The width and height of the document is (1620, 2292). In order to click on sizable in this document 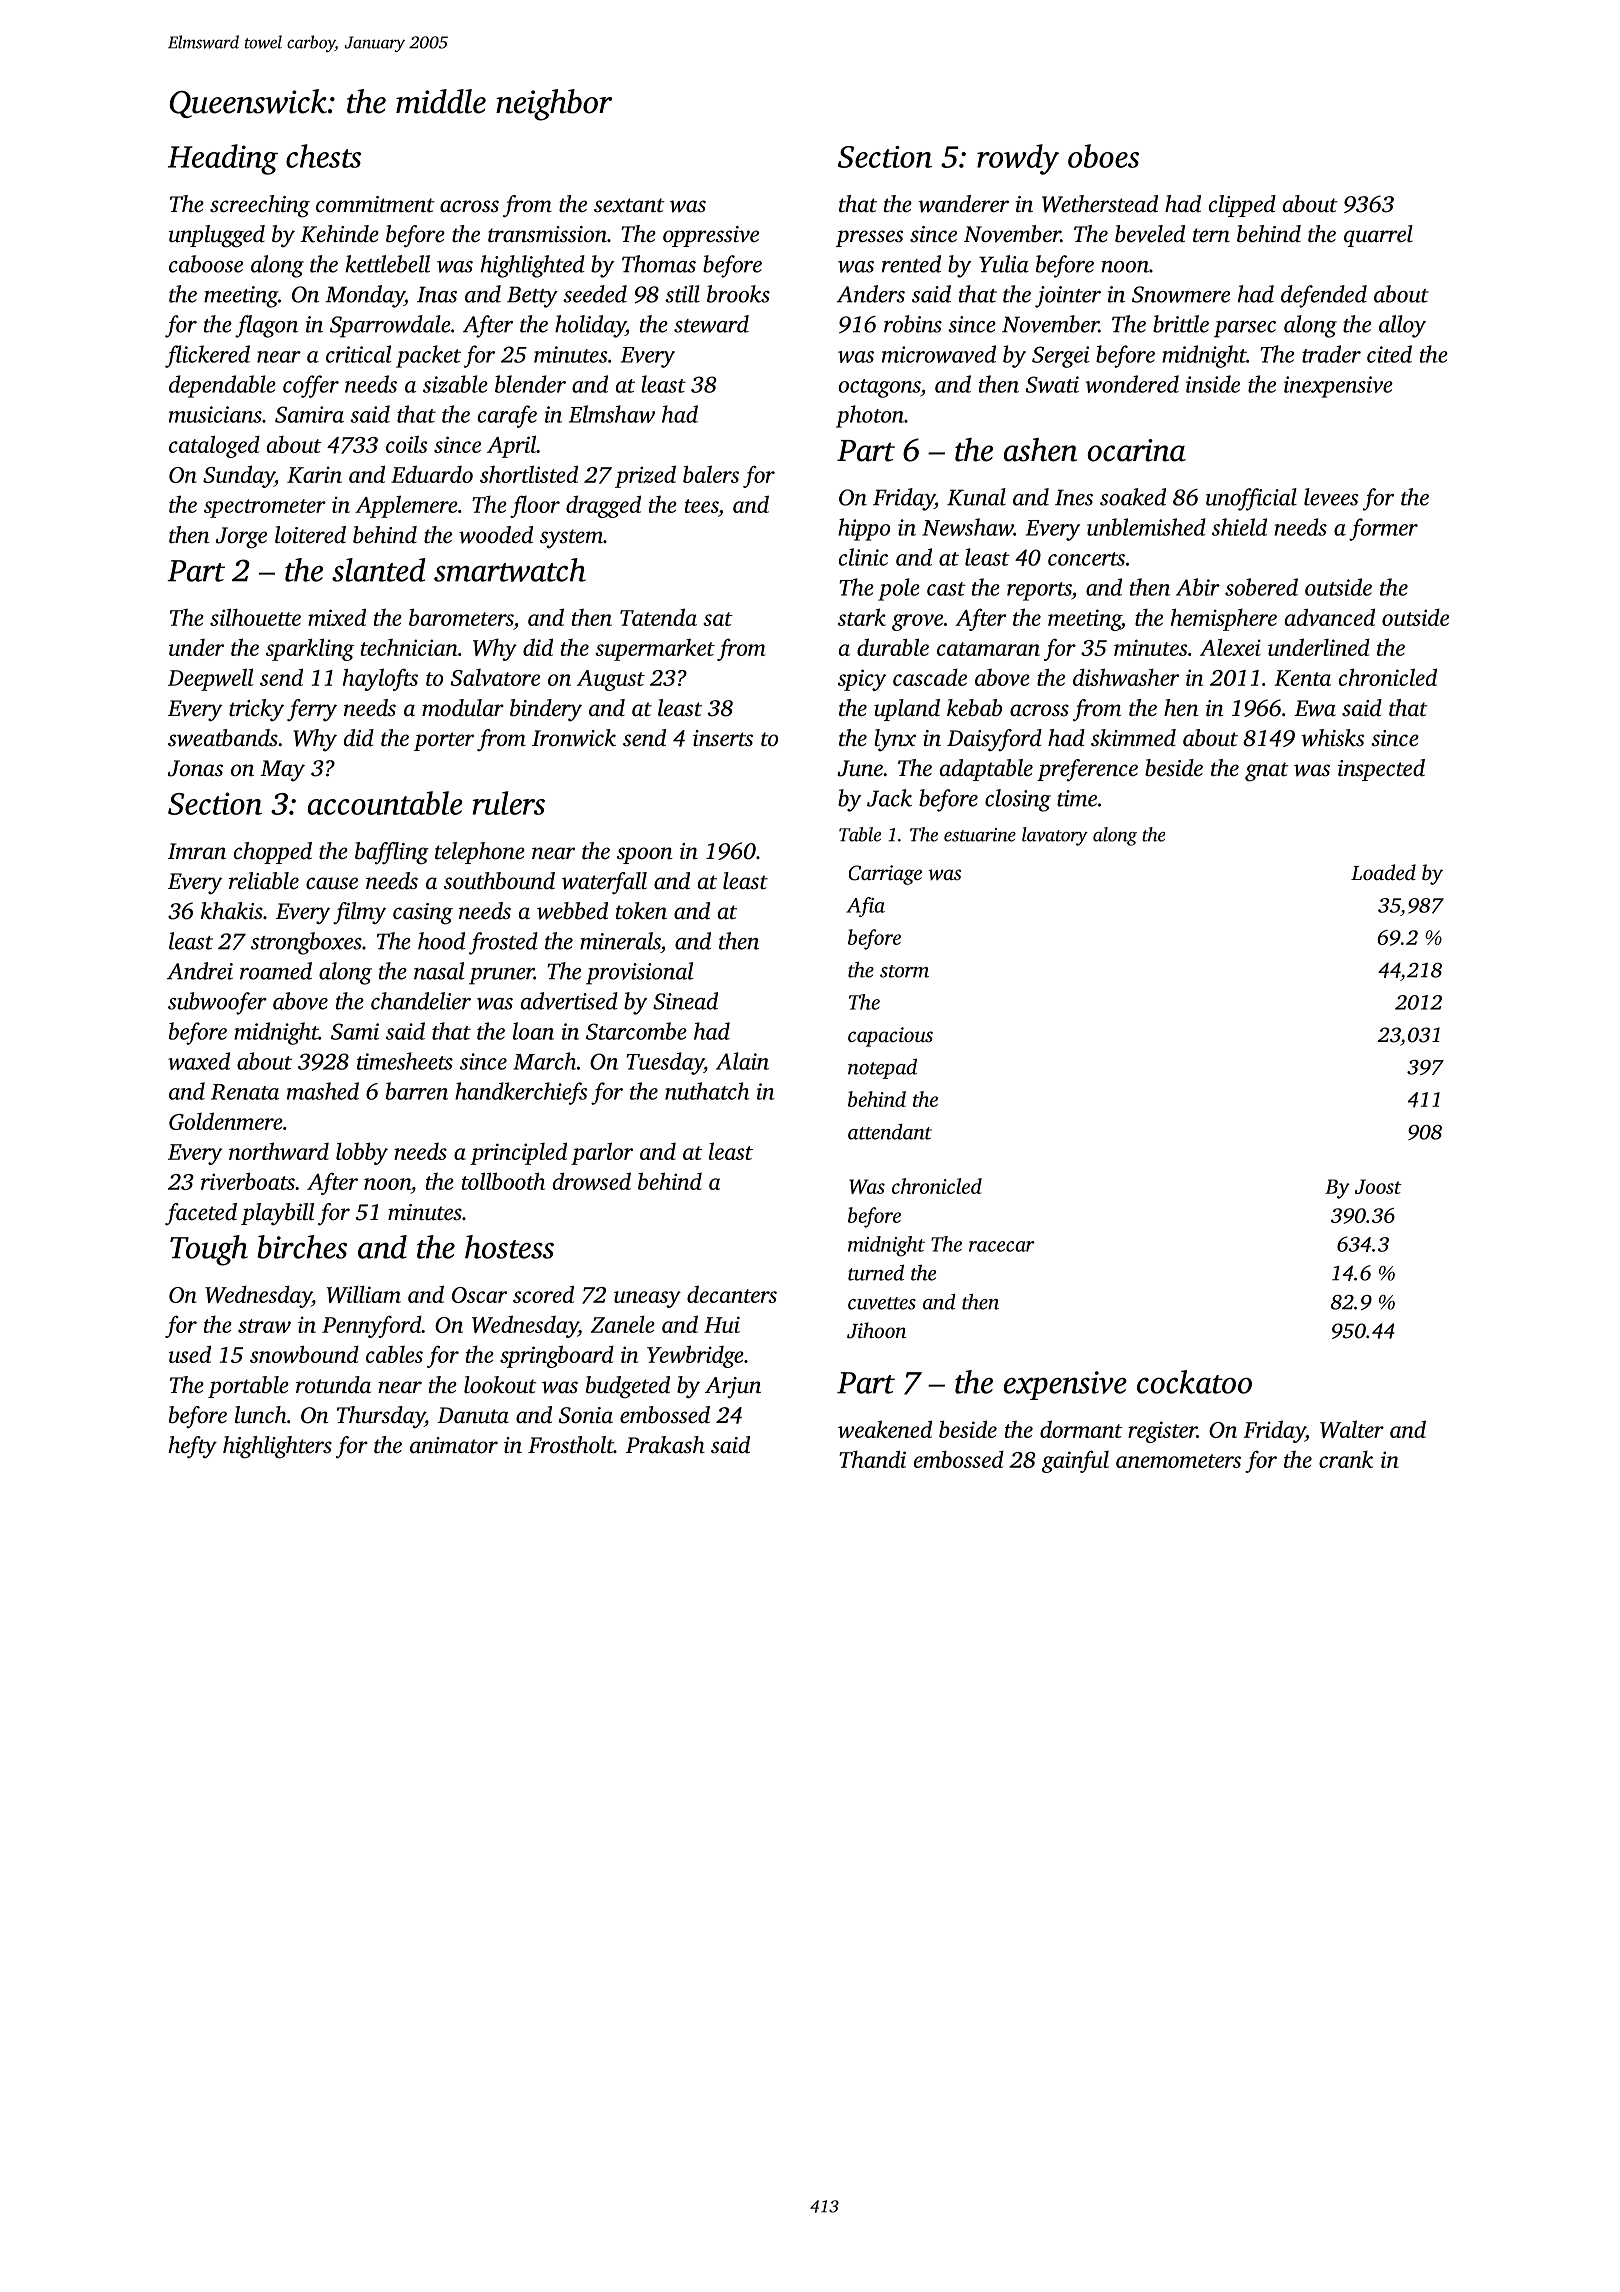, I will do `click(455, 384)`.
